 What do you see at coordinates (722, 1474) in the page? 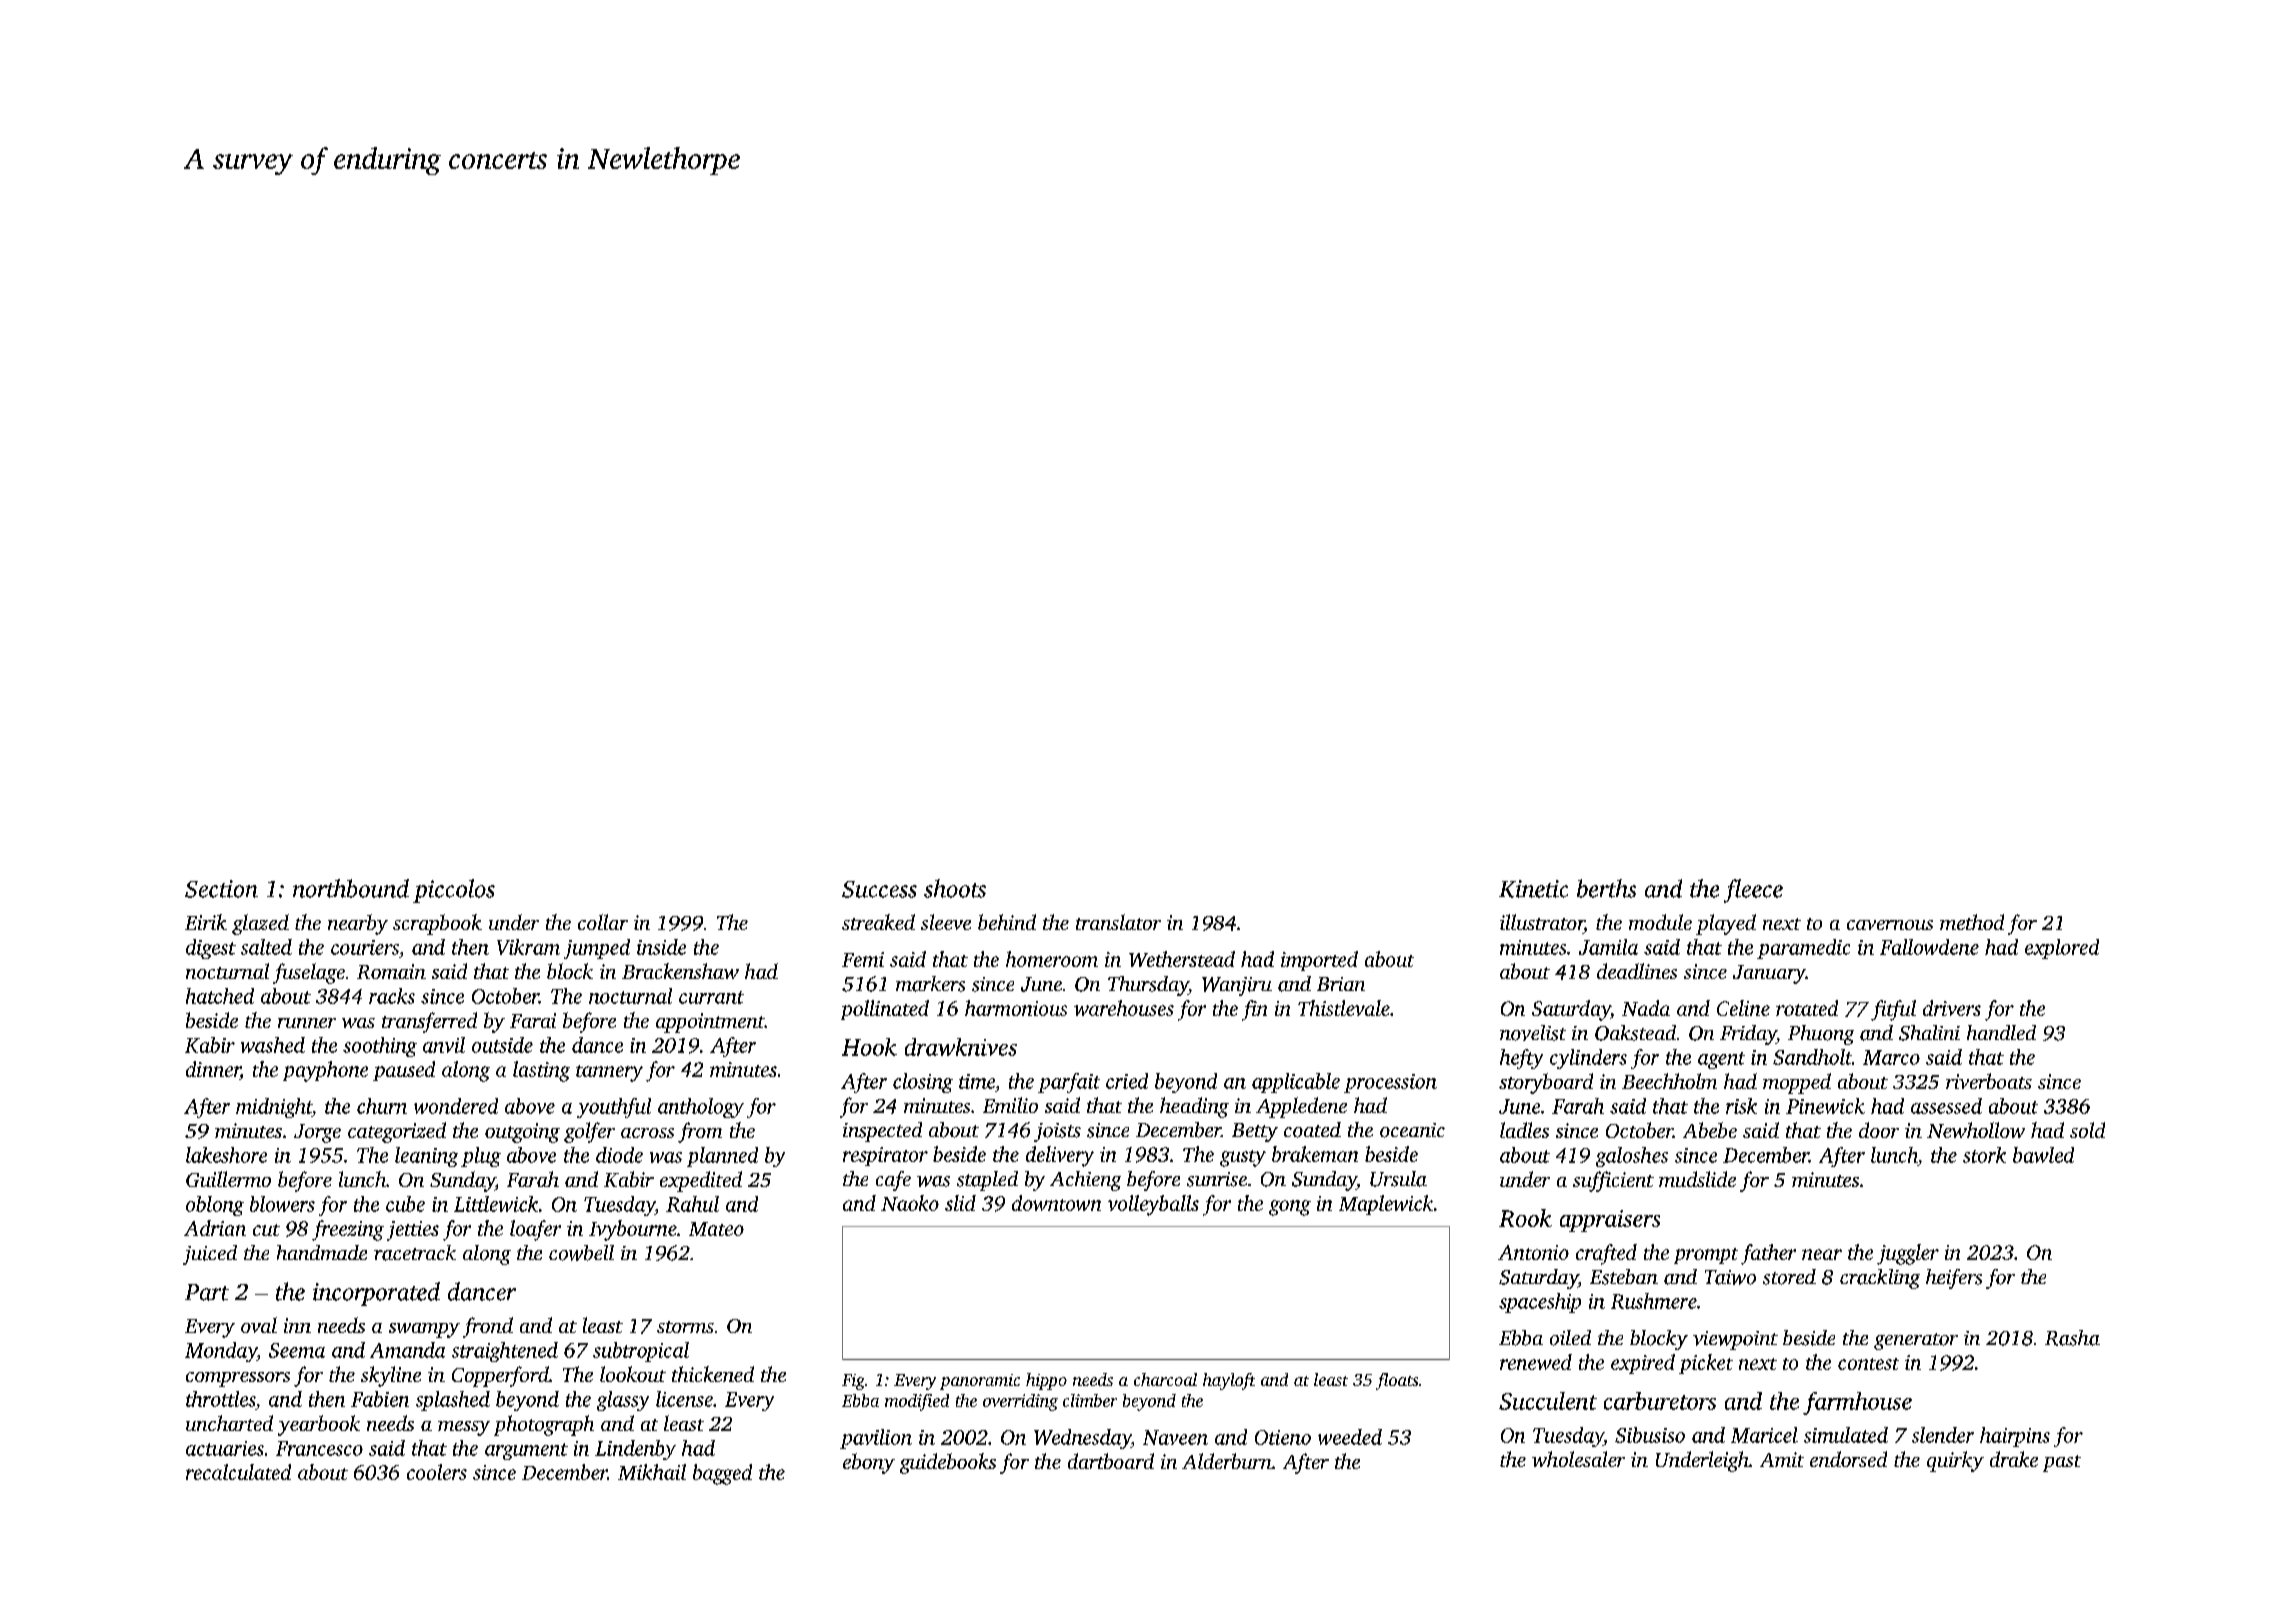
I see `bagged` at bounding box center [722, 1474].
